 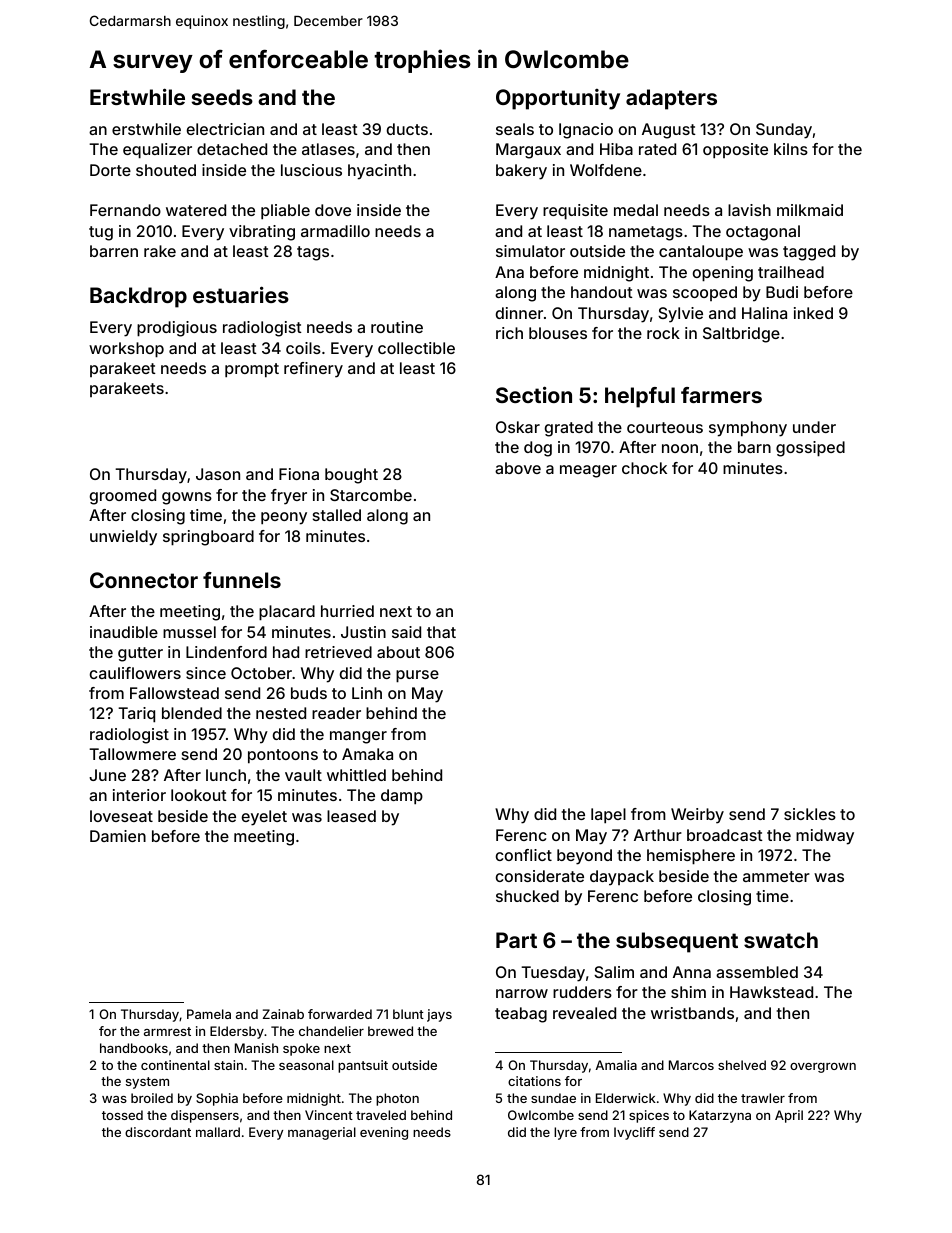 I want to click on estuaries, so click(x=241, y=294).
